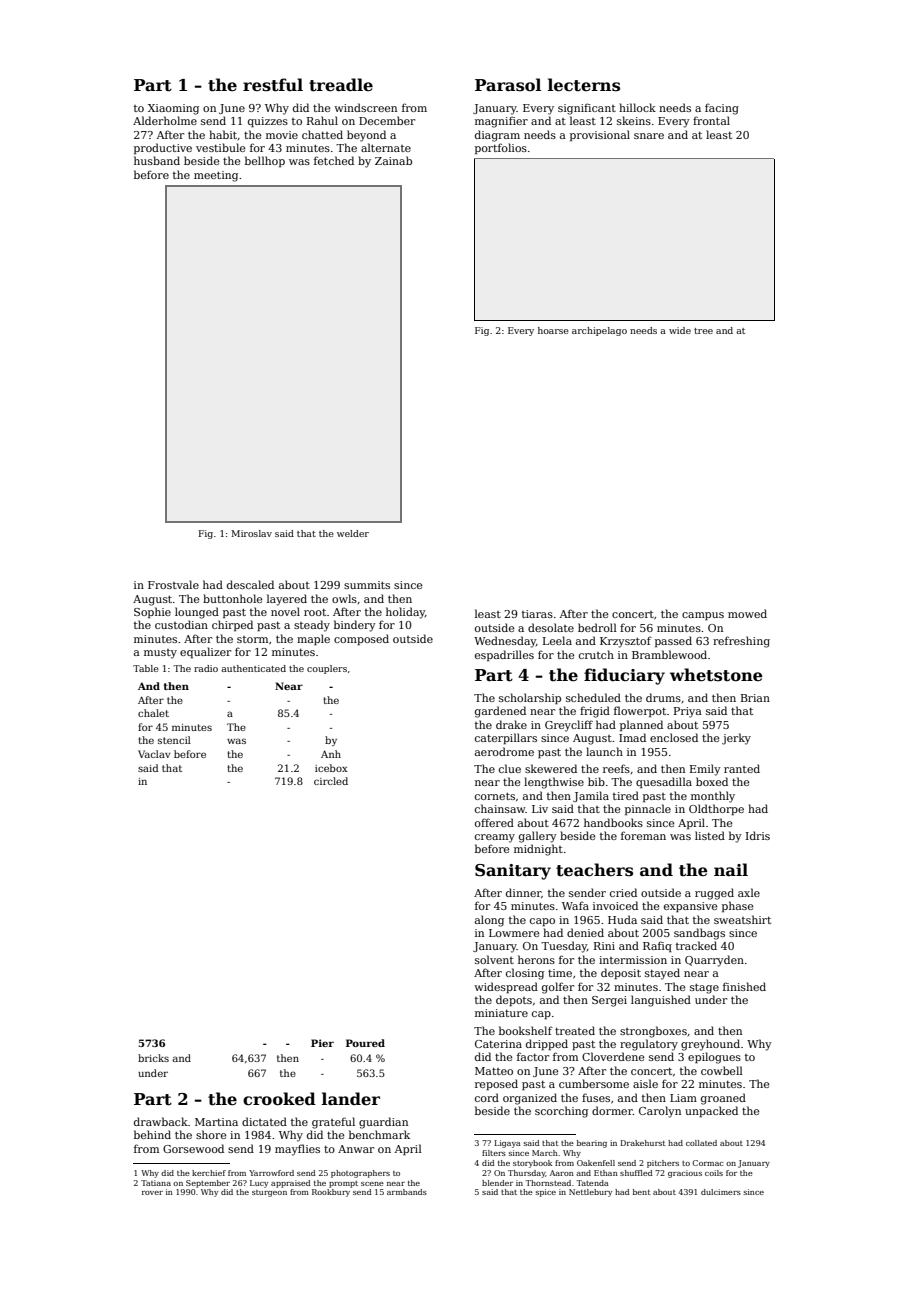  I want to click on tiaras, so click(537, 614).
